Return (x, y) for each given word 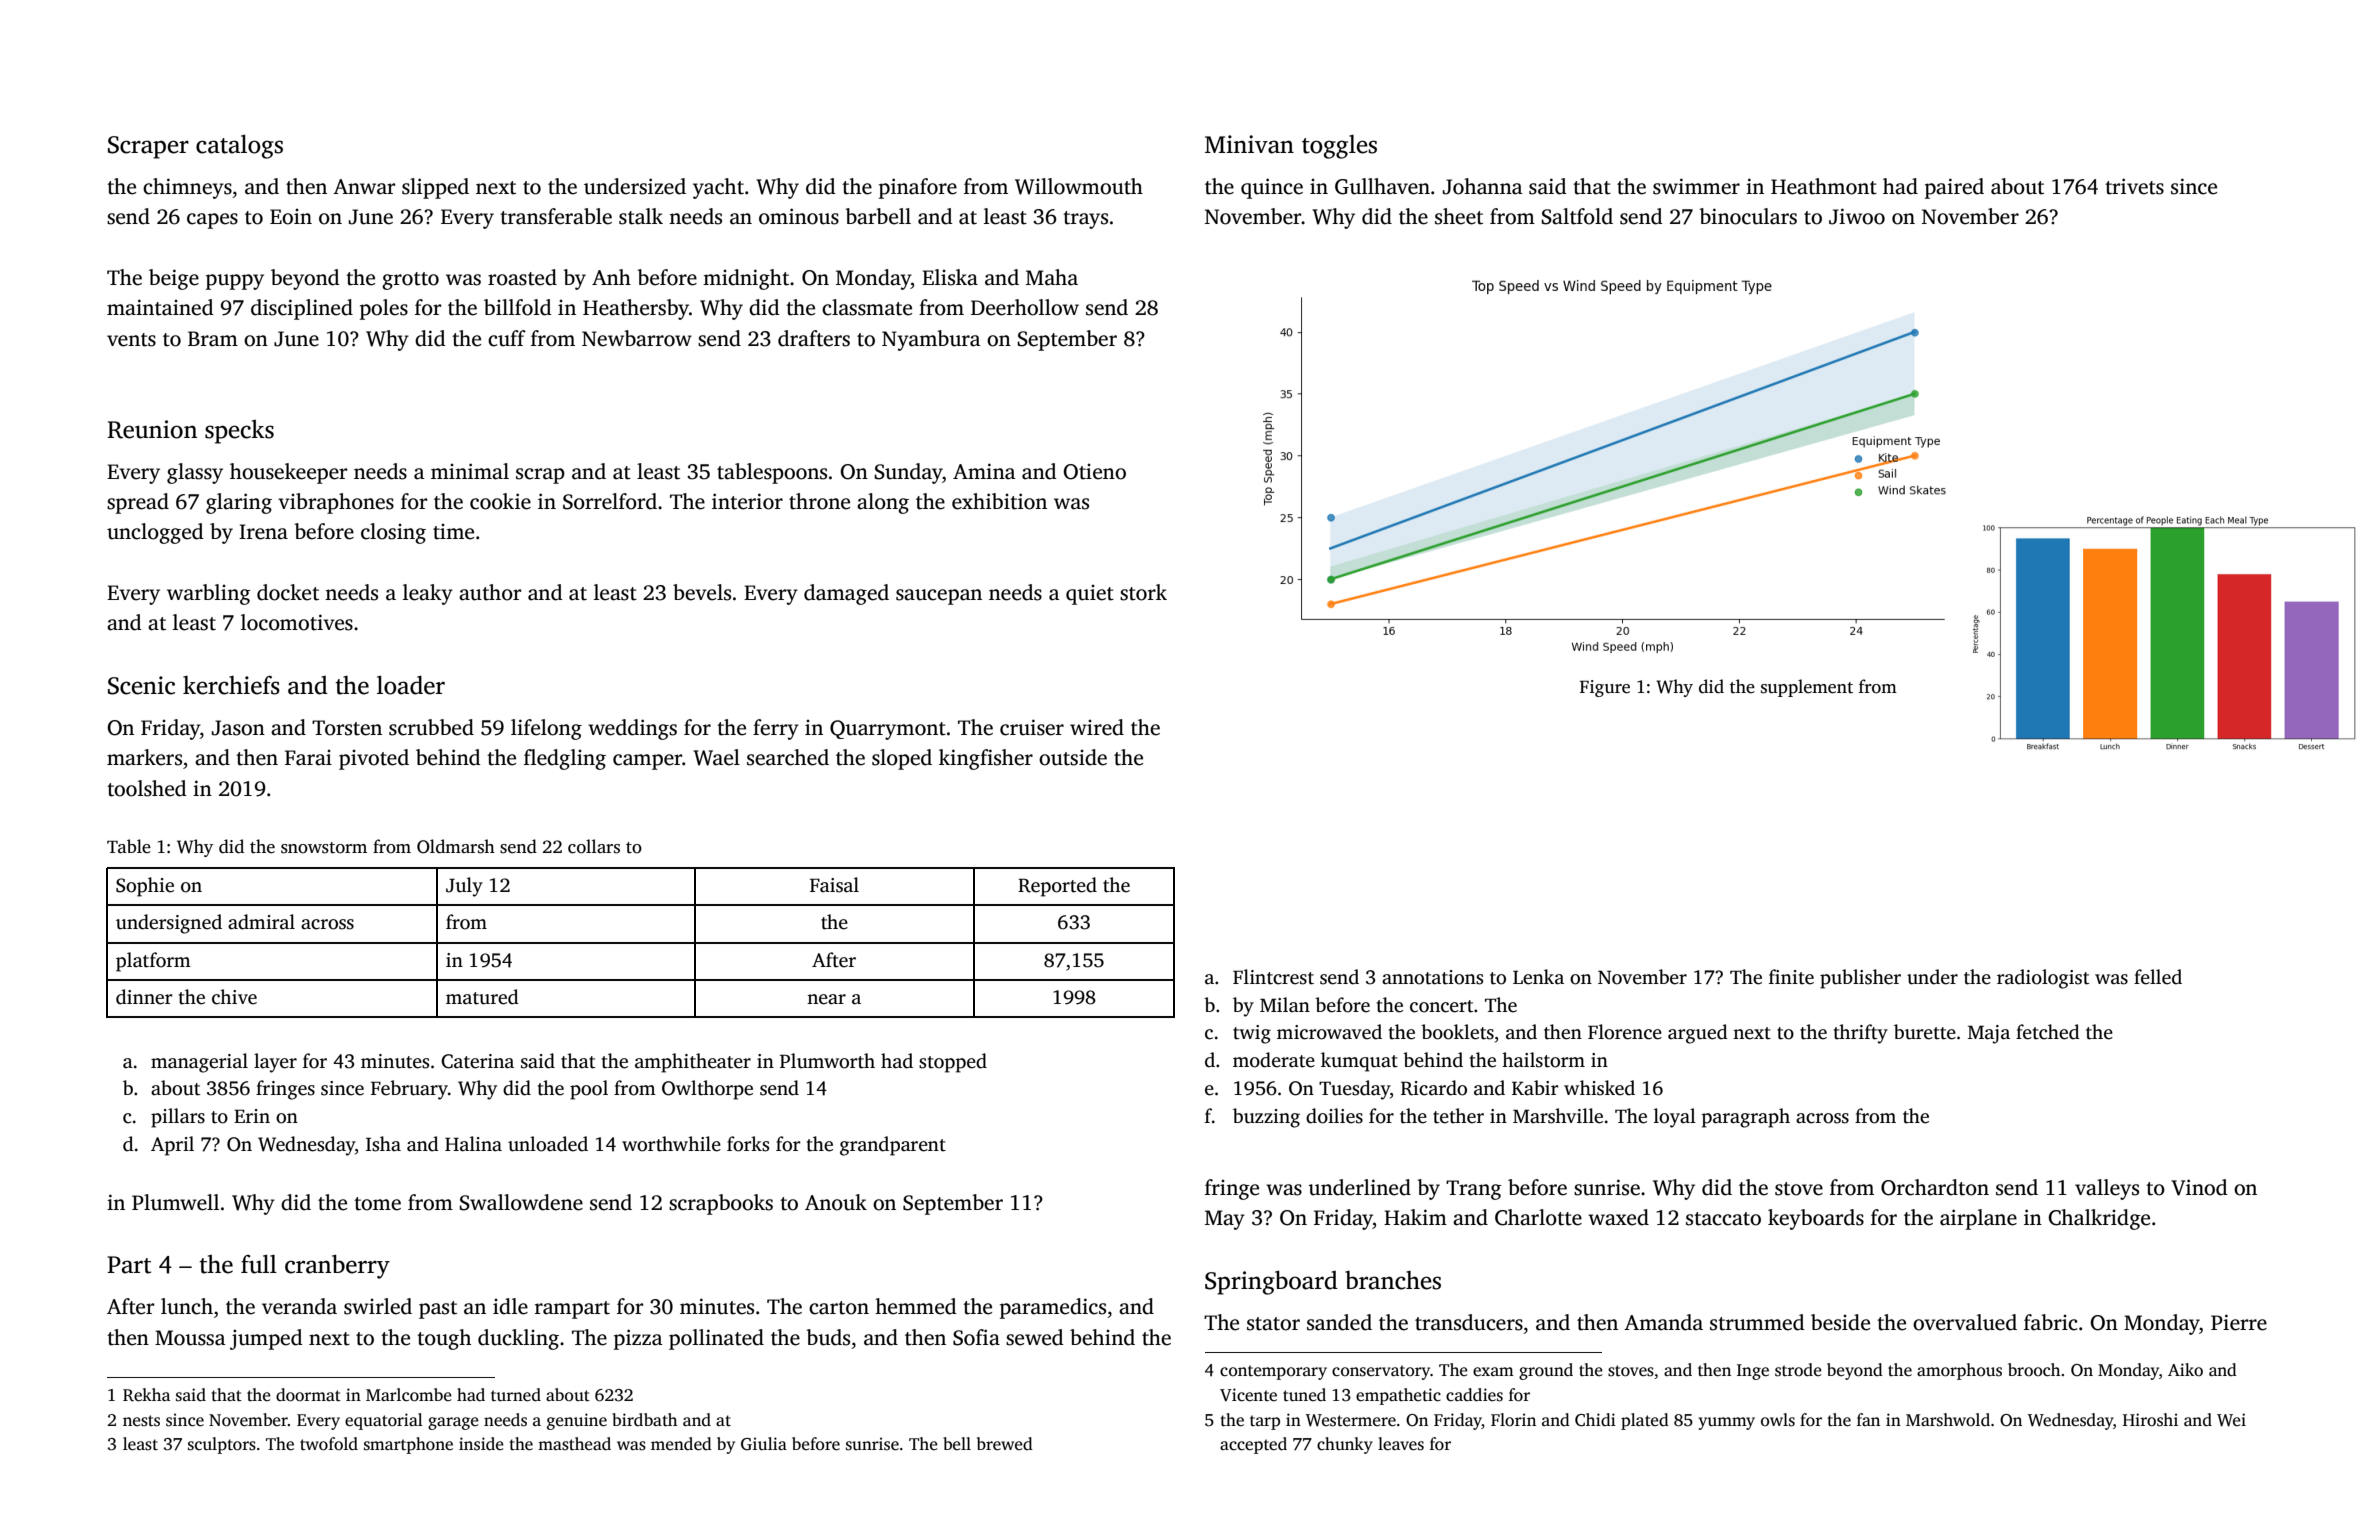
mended (681, 1444)
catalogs (239, 147)
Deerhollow (1025, 307)
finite (1791, 977)
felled (2158, 977)
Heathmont (1824, 186)
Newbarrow (637, 338)
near (826, 999)
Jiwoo (1857, 216)
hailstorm (1543, 1060)
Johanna (1483, 186)
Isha (383, 1144)
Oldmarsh (456, 846)
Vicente (1248, 1395)
